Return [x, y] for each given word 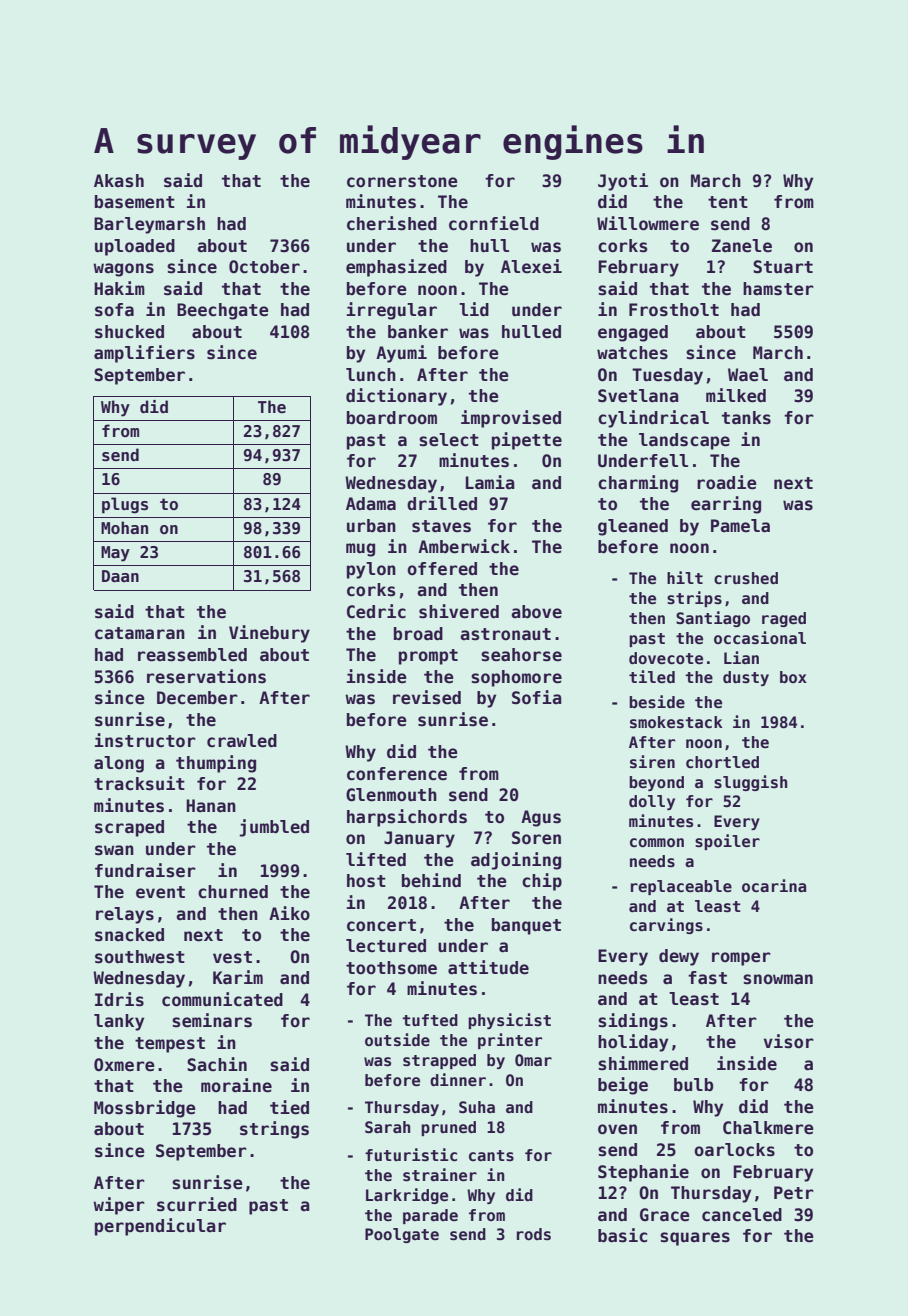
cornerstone [402, 181]
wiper [119, 1206]
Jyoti [623, 182]
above [536, 612]
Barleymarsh [149, 225]
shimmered [643, 1063]
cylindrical [653, 419]
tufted [430, 1020]
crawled [242, 741]
